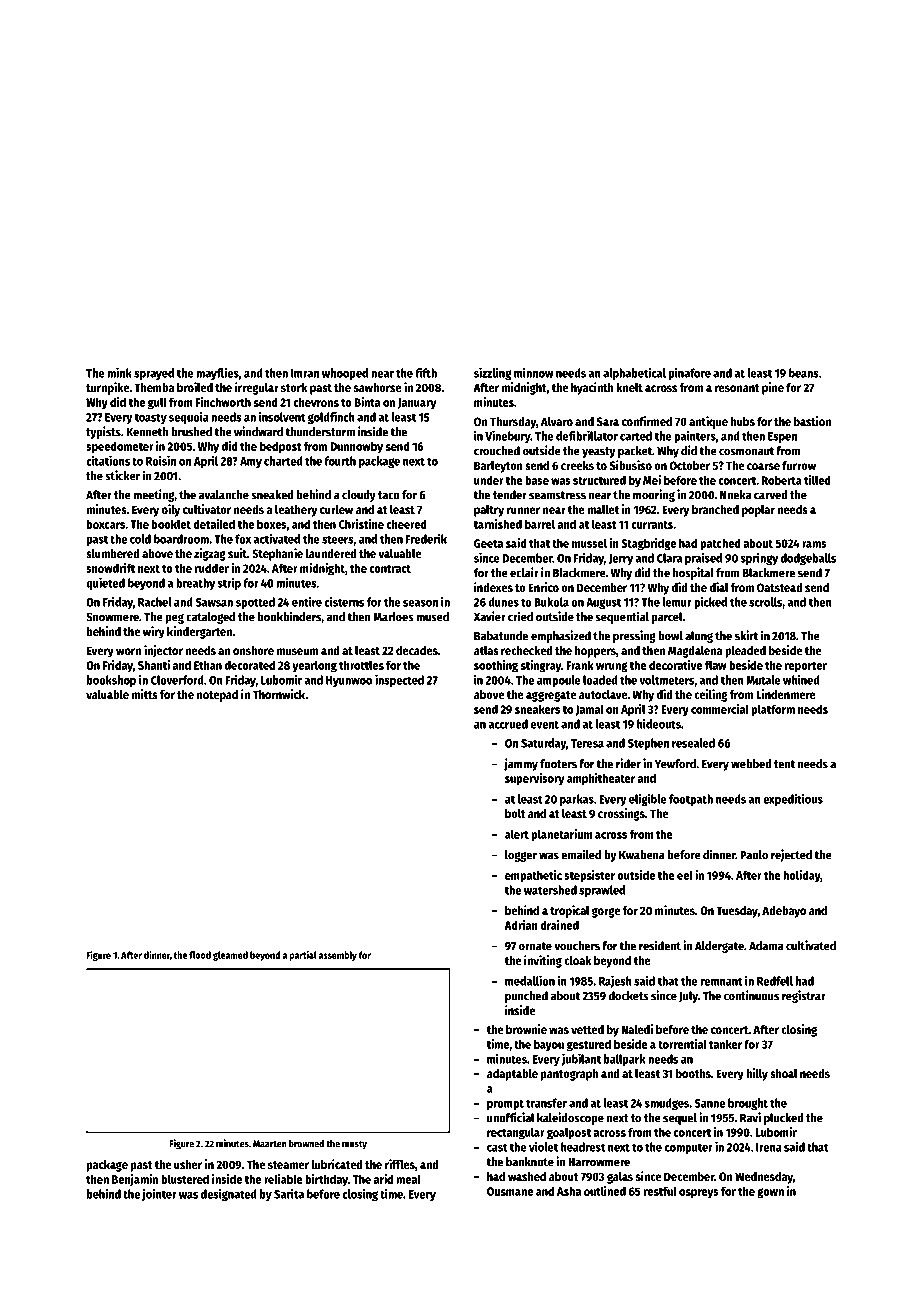  Describe the element at coordinates (200, 955) in the screenshot. I see `flood` at that location.
